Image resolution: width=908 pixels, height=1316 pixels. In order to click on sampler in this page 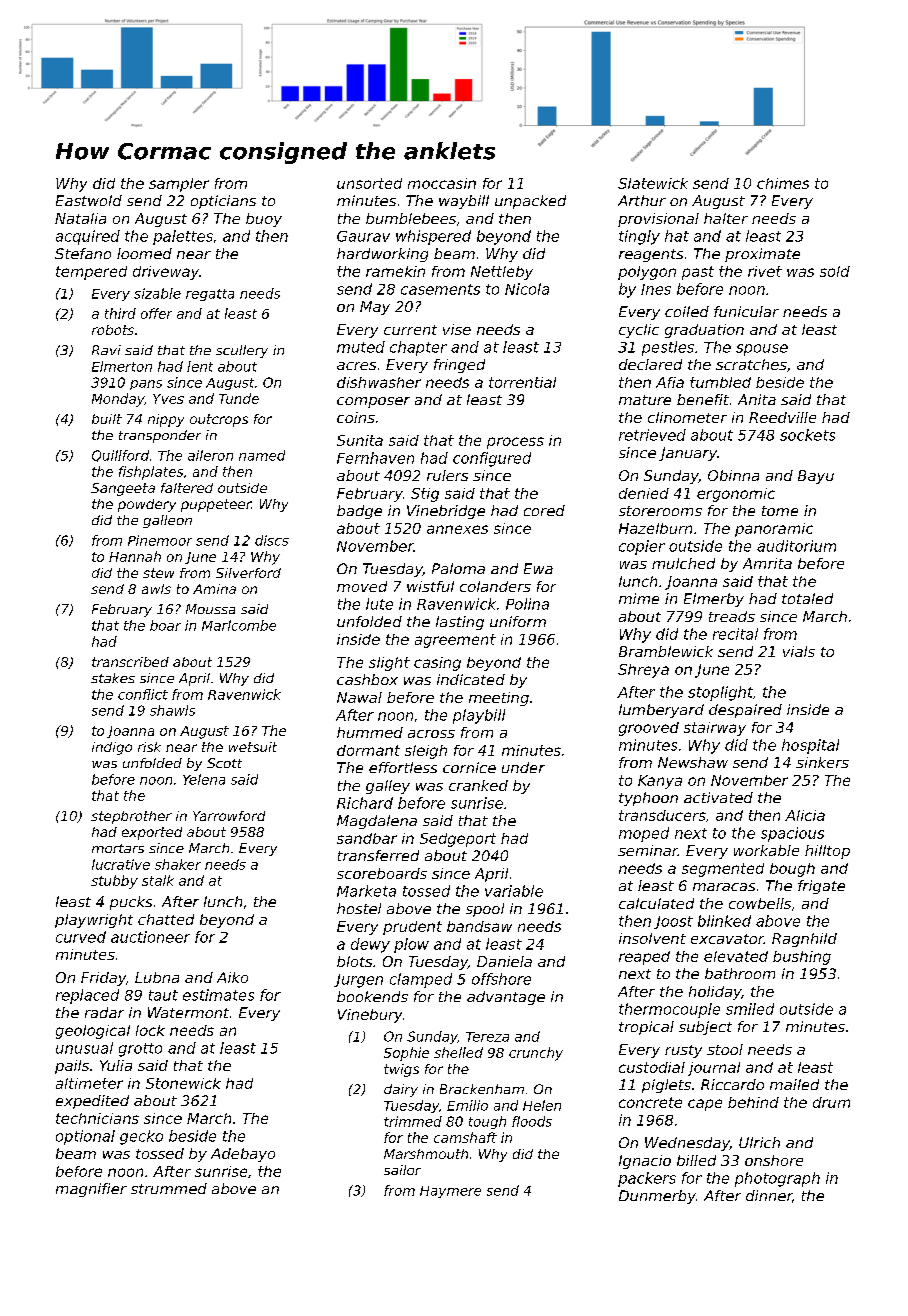, I will do `click(179, 185)`.
